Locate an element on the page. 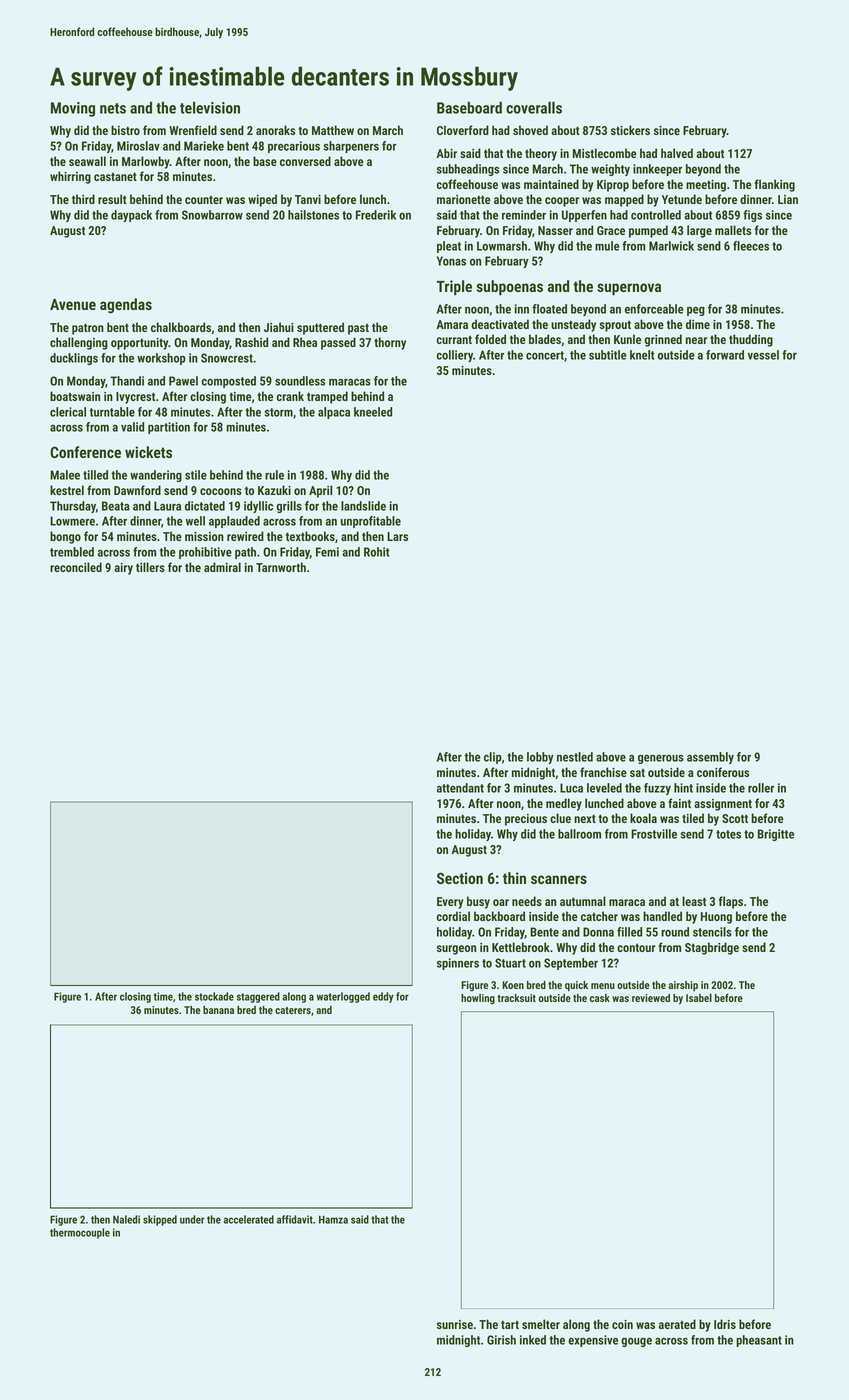 The image size is (849, 1400). television is located at coordinates (210, 107).
